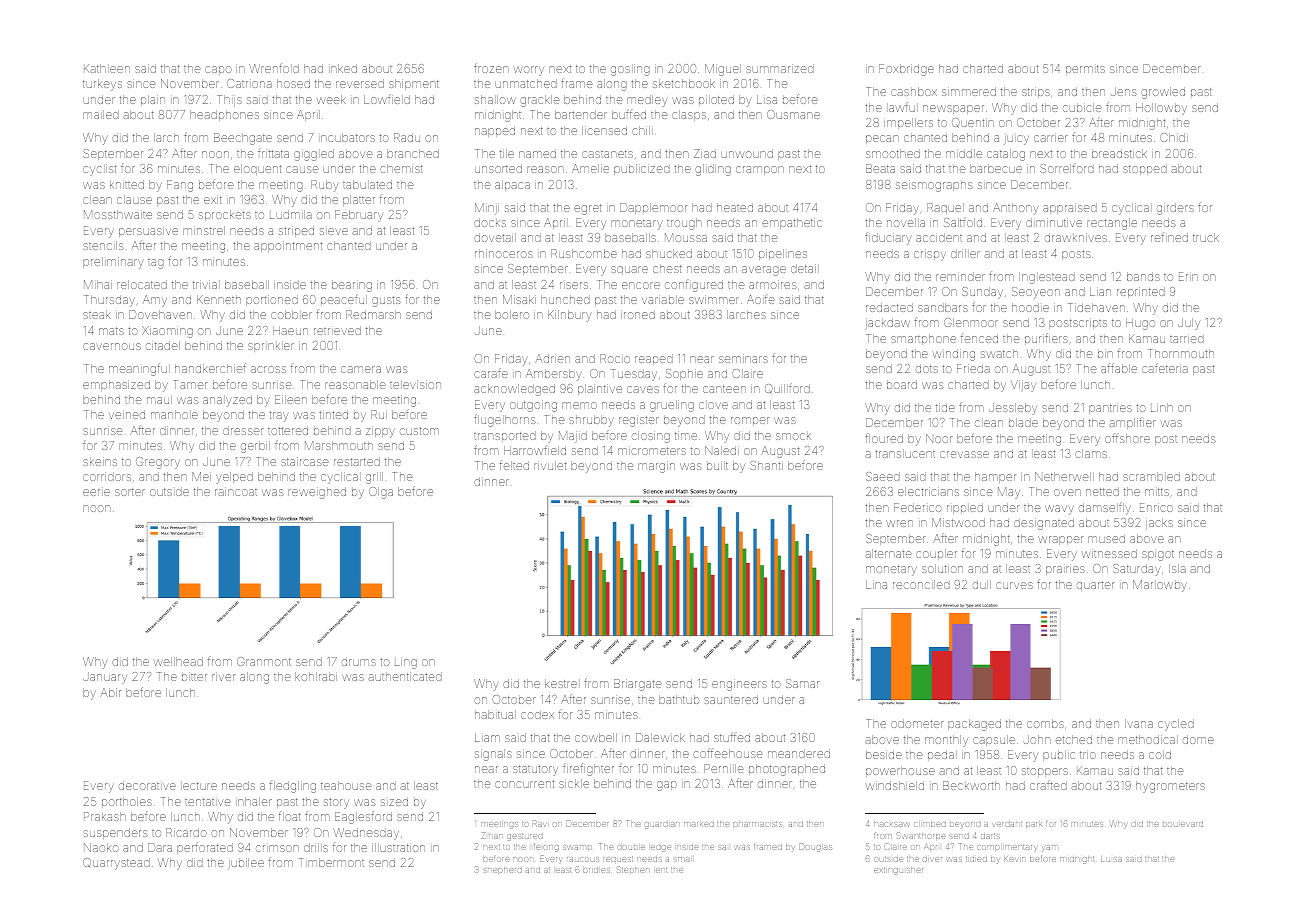 The height and width of the screenshot is (924, 1308). Describe the element at coordinates (346, 785) in the screenshot. I see `teahouse` at that location.
